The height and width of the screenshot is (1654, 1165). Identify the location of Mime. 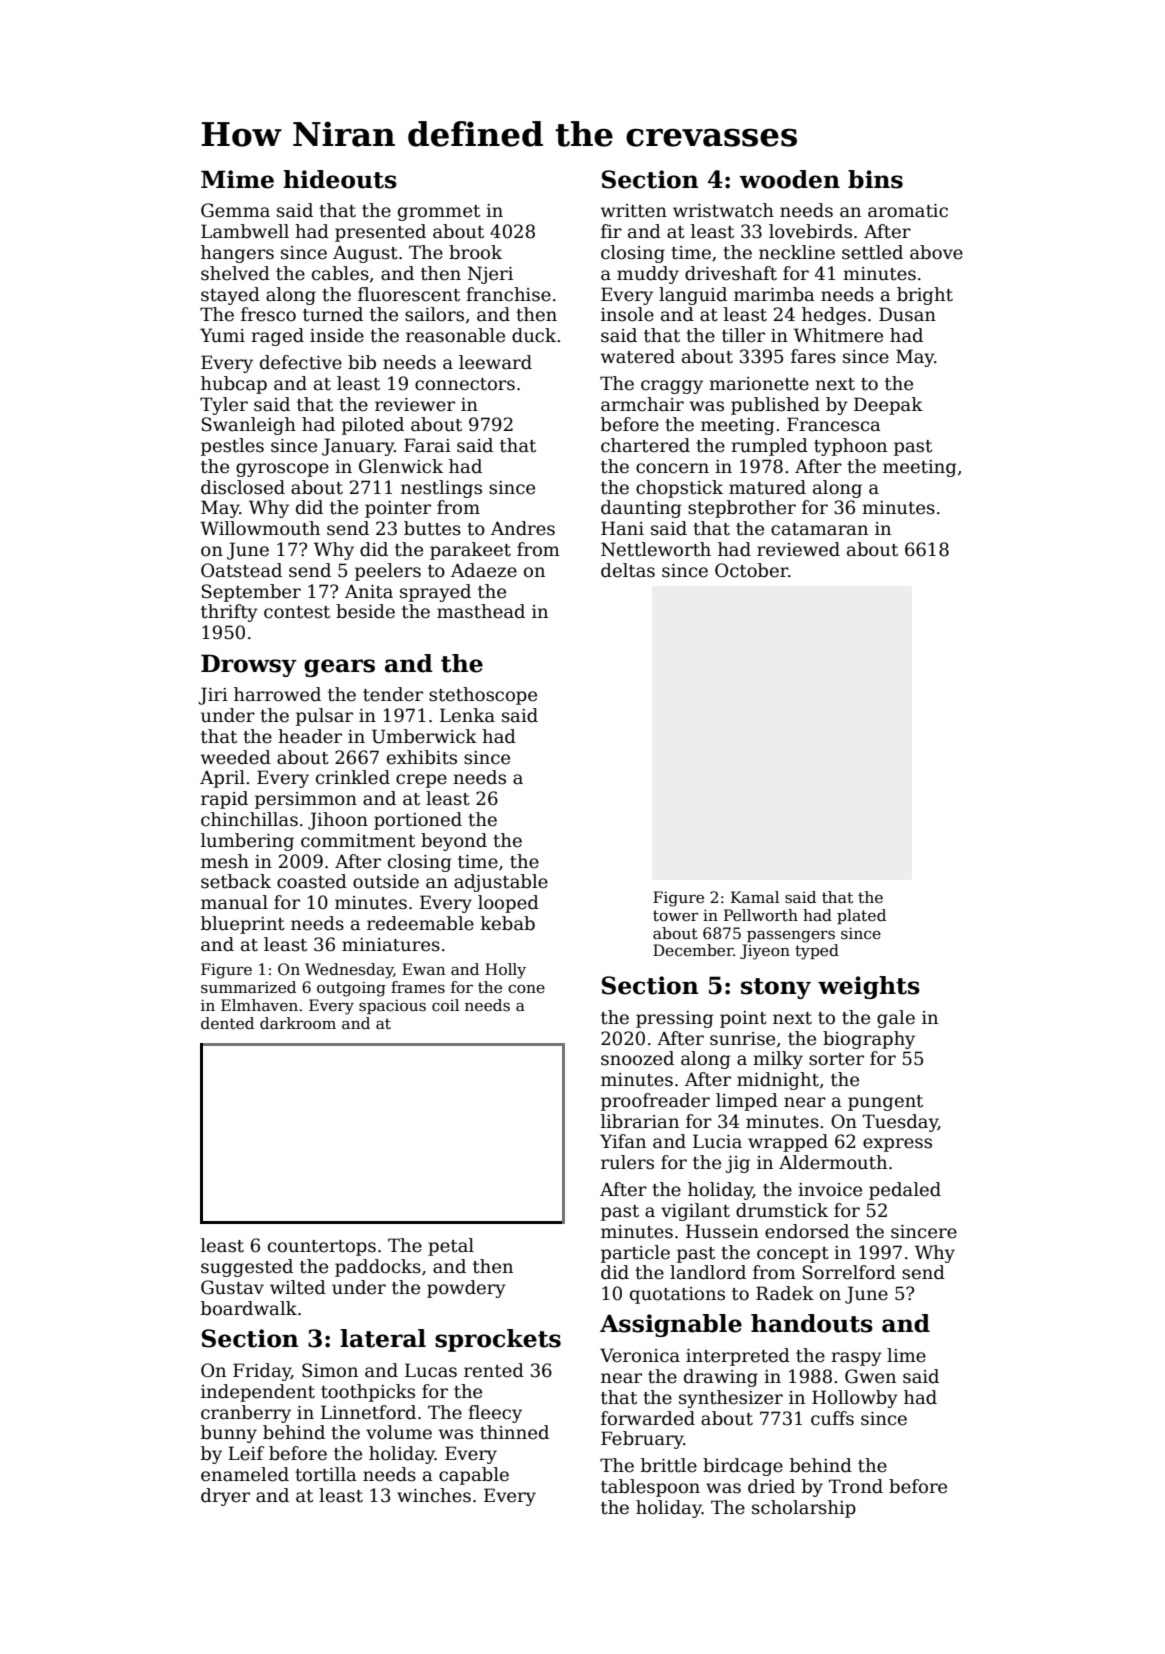
(237, 179).
